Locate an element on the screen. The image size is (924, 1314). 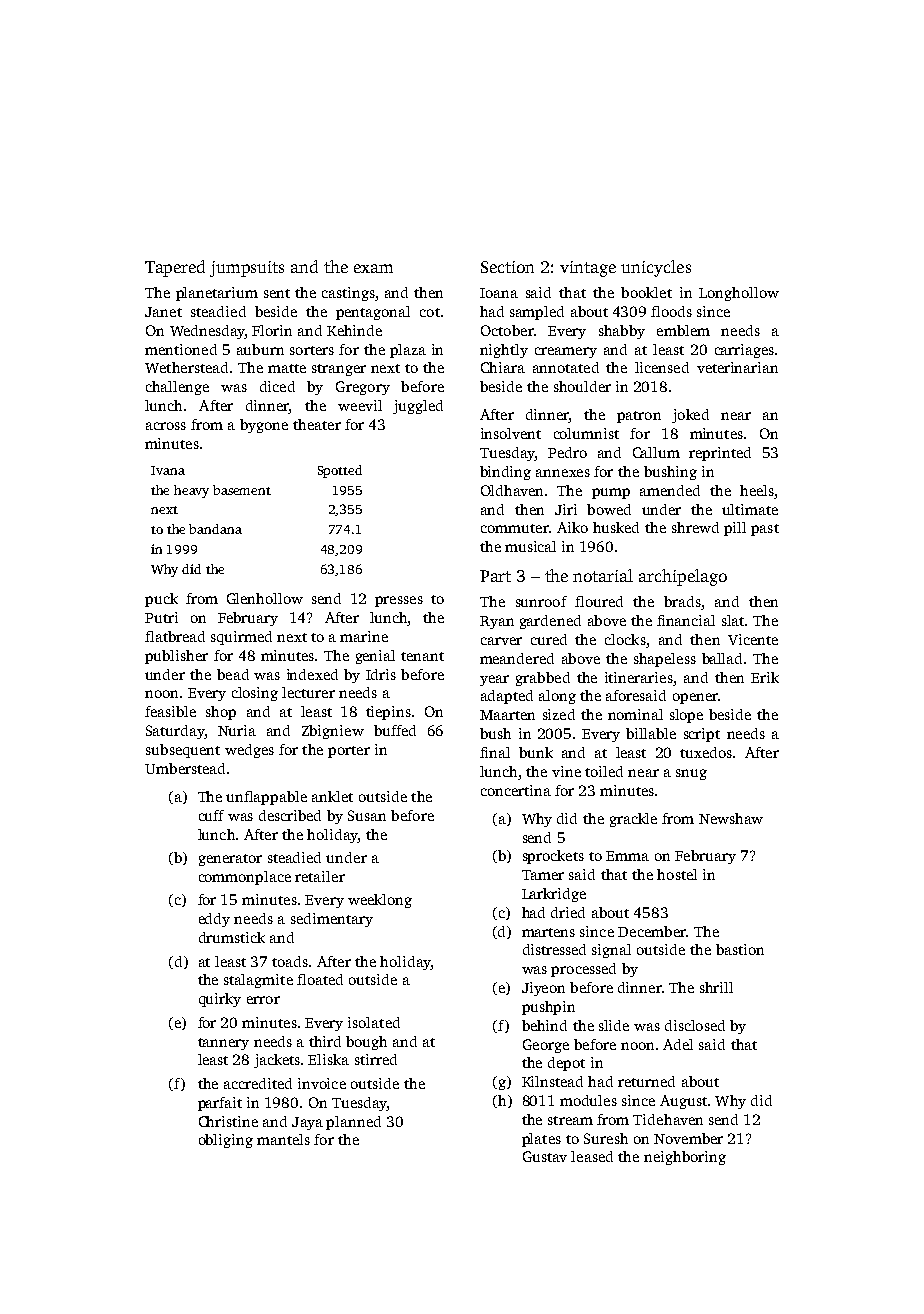
hostel is located at coordinates (677, 874).
